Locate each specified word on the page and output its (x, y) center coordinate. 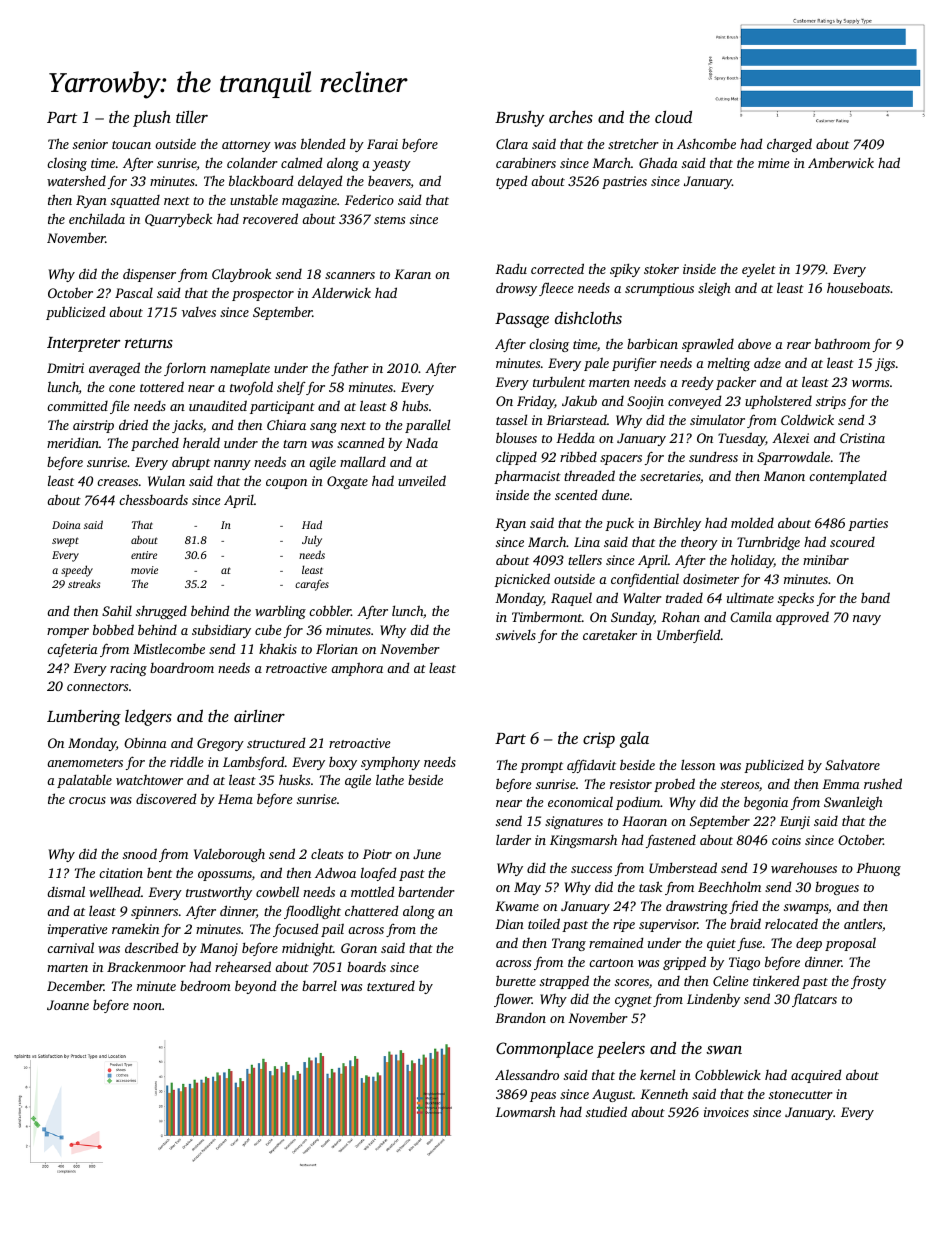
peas (543, 1097)
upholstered (778, 402)
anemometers (85, 763)
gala (634, 740)
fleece (556, 289)
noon (147, 1006)
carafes (312, 585)
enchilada (97, 218)
